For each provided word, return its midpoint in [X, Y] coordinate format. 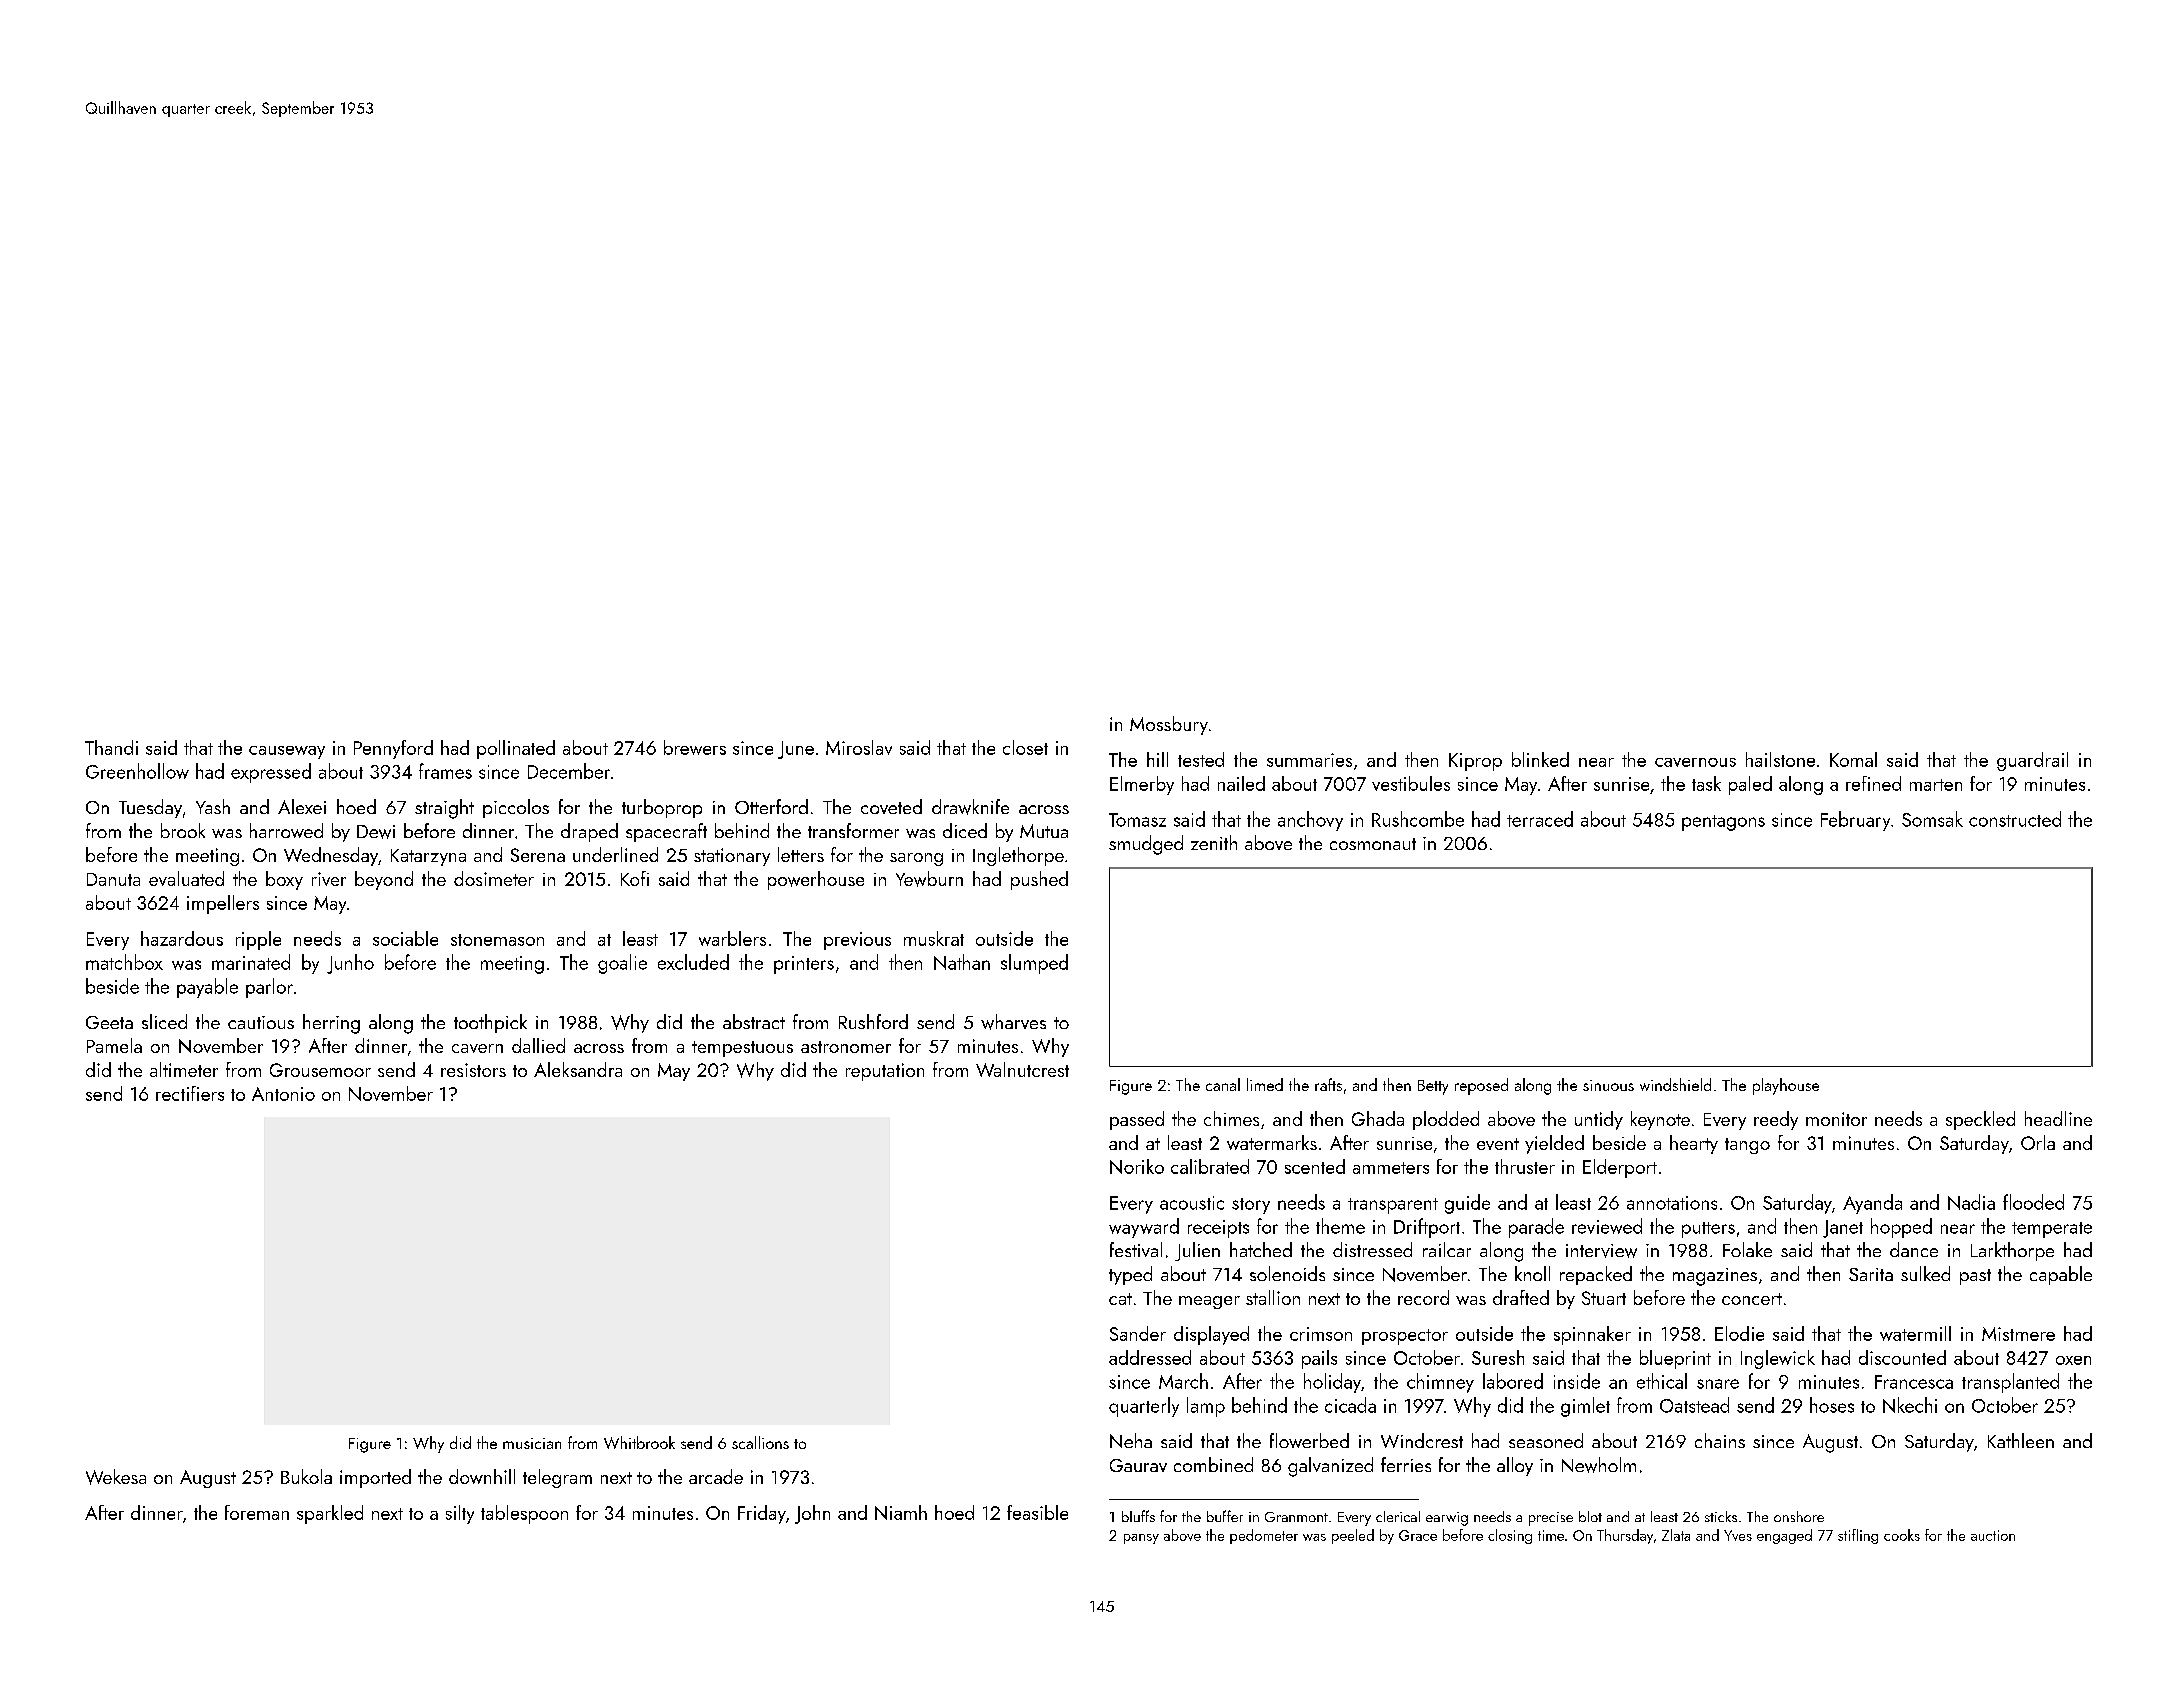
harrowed [286, 830]
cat [1120, 1299]
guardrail [2032, 761]
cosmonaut [1373, 844]
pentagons [1723, 823]
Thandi [111, 747]
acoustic [1192, 1203]
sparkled [330, 1514]
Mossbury [1169, 725]
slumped [1034, 964]
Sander [1138, 1333]
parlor [269, 988]
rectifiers [190, 1093]
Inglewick [1778, 1359]
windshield [1675, 1084]
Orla [2038, 1142]
